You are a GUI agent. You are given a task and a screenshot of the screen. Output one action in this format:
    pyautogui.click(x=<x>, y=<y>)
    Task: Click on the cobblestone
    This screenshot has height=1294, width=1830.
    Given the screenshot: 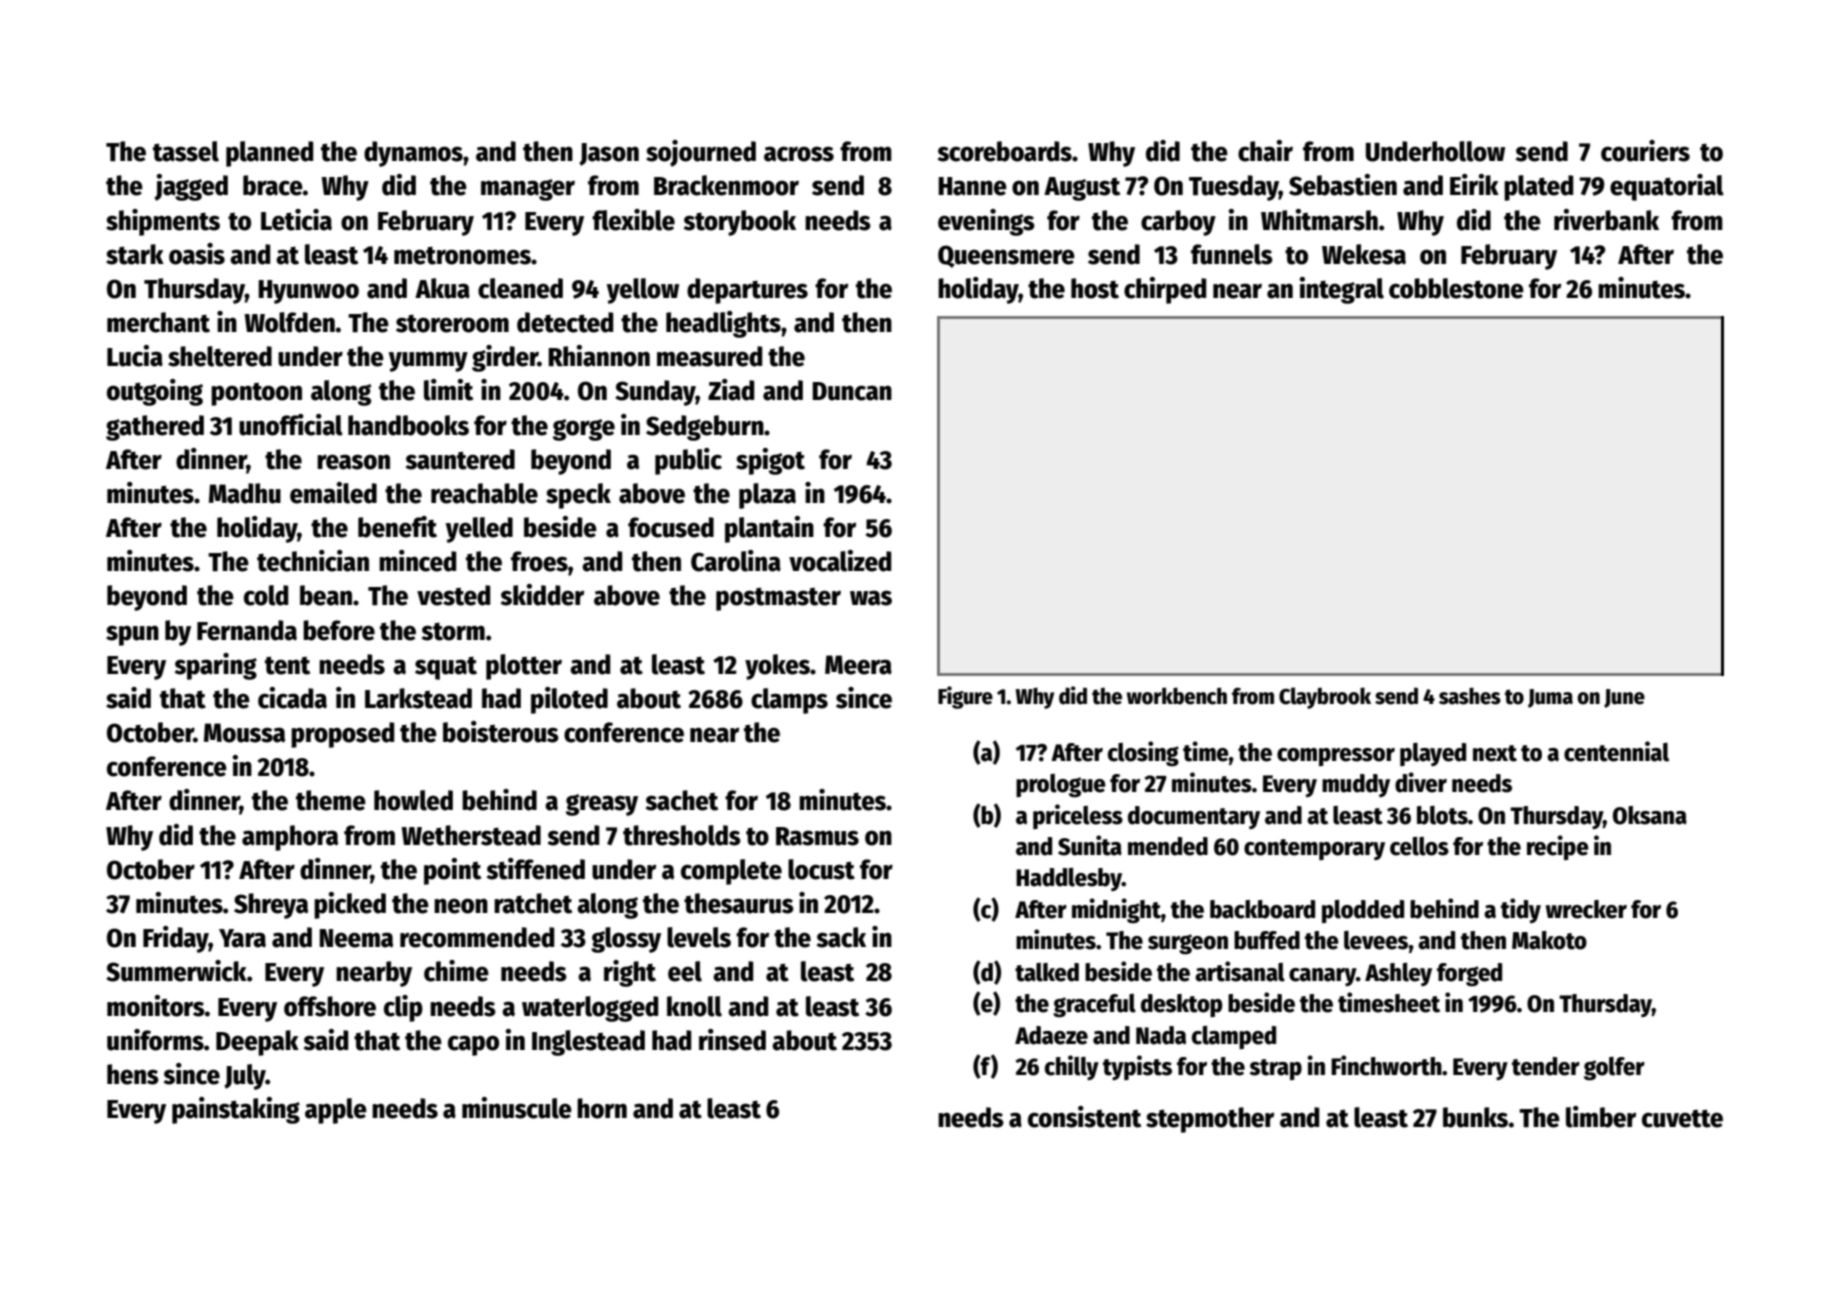 What is the action you would take?
    pyautogui.click(x=1456, y=288)
